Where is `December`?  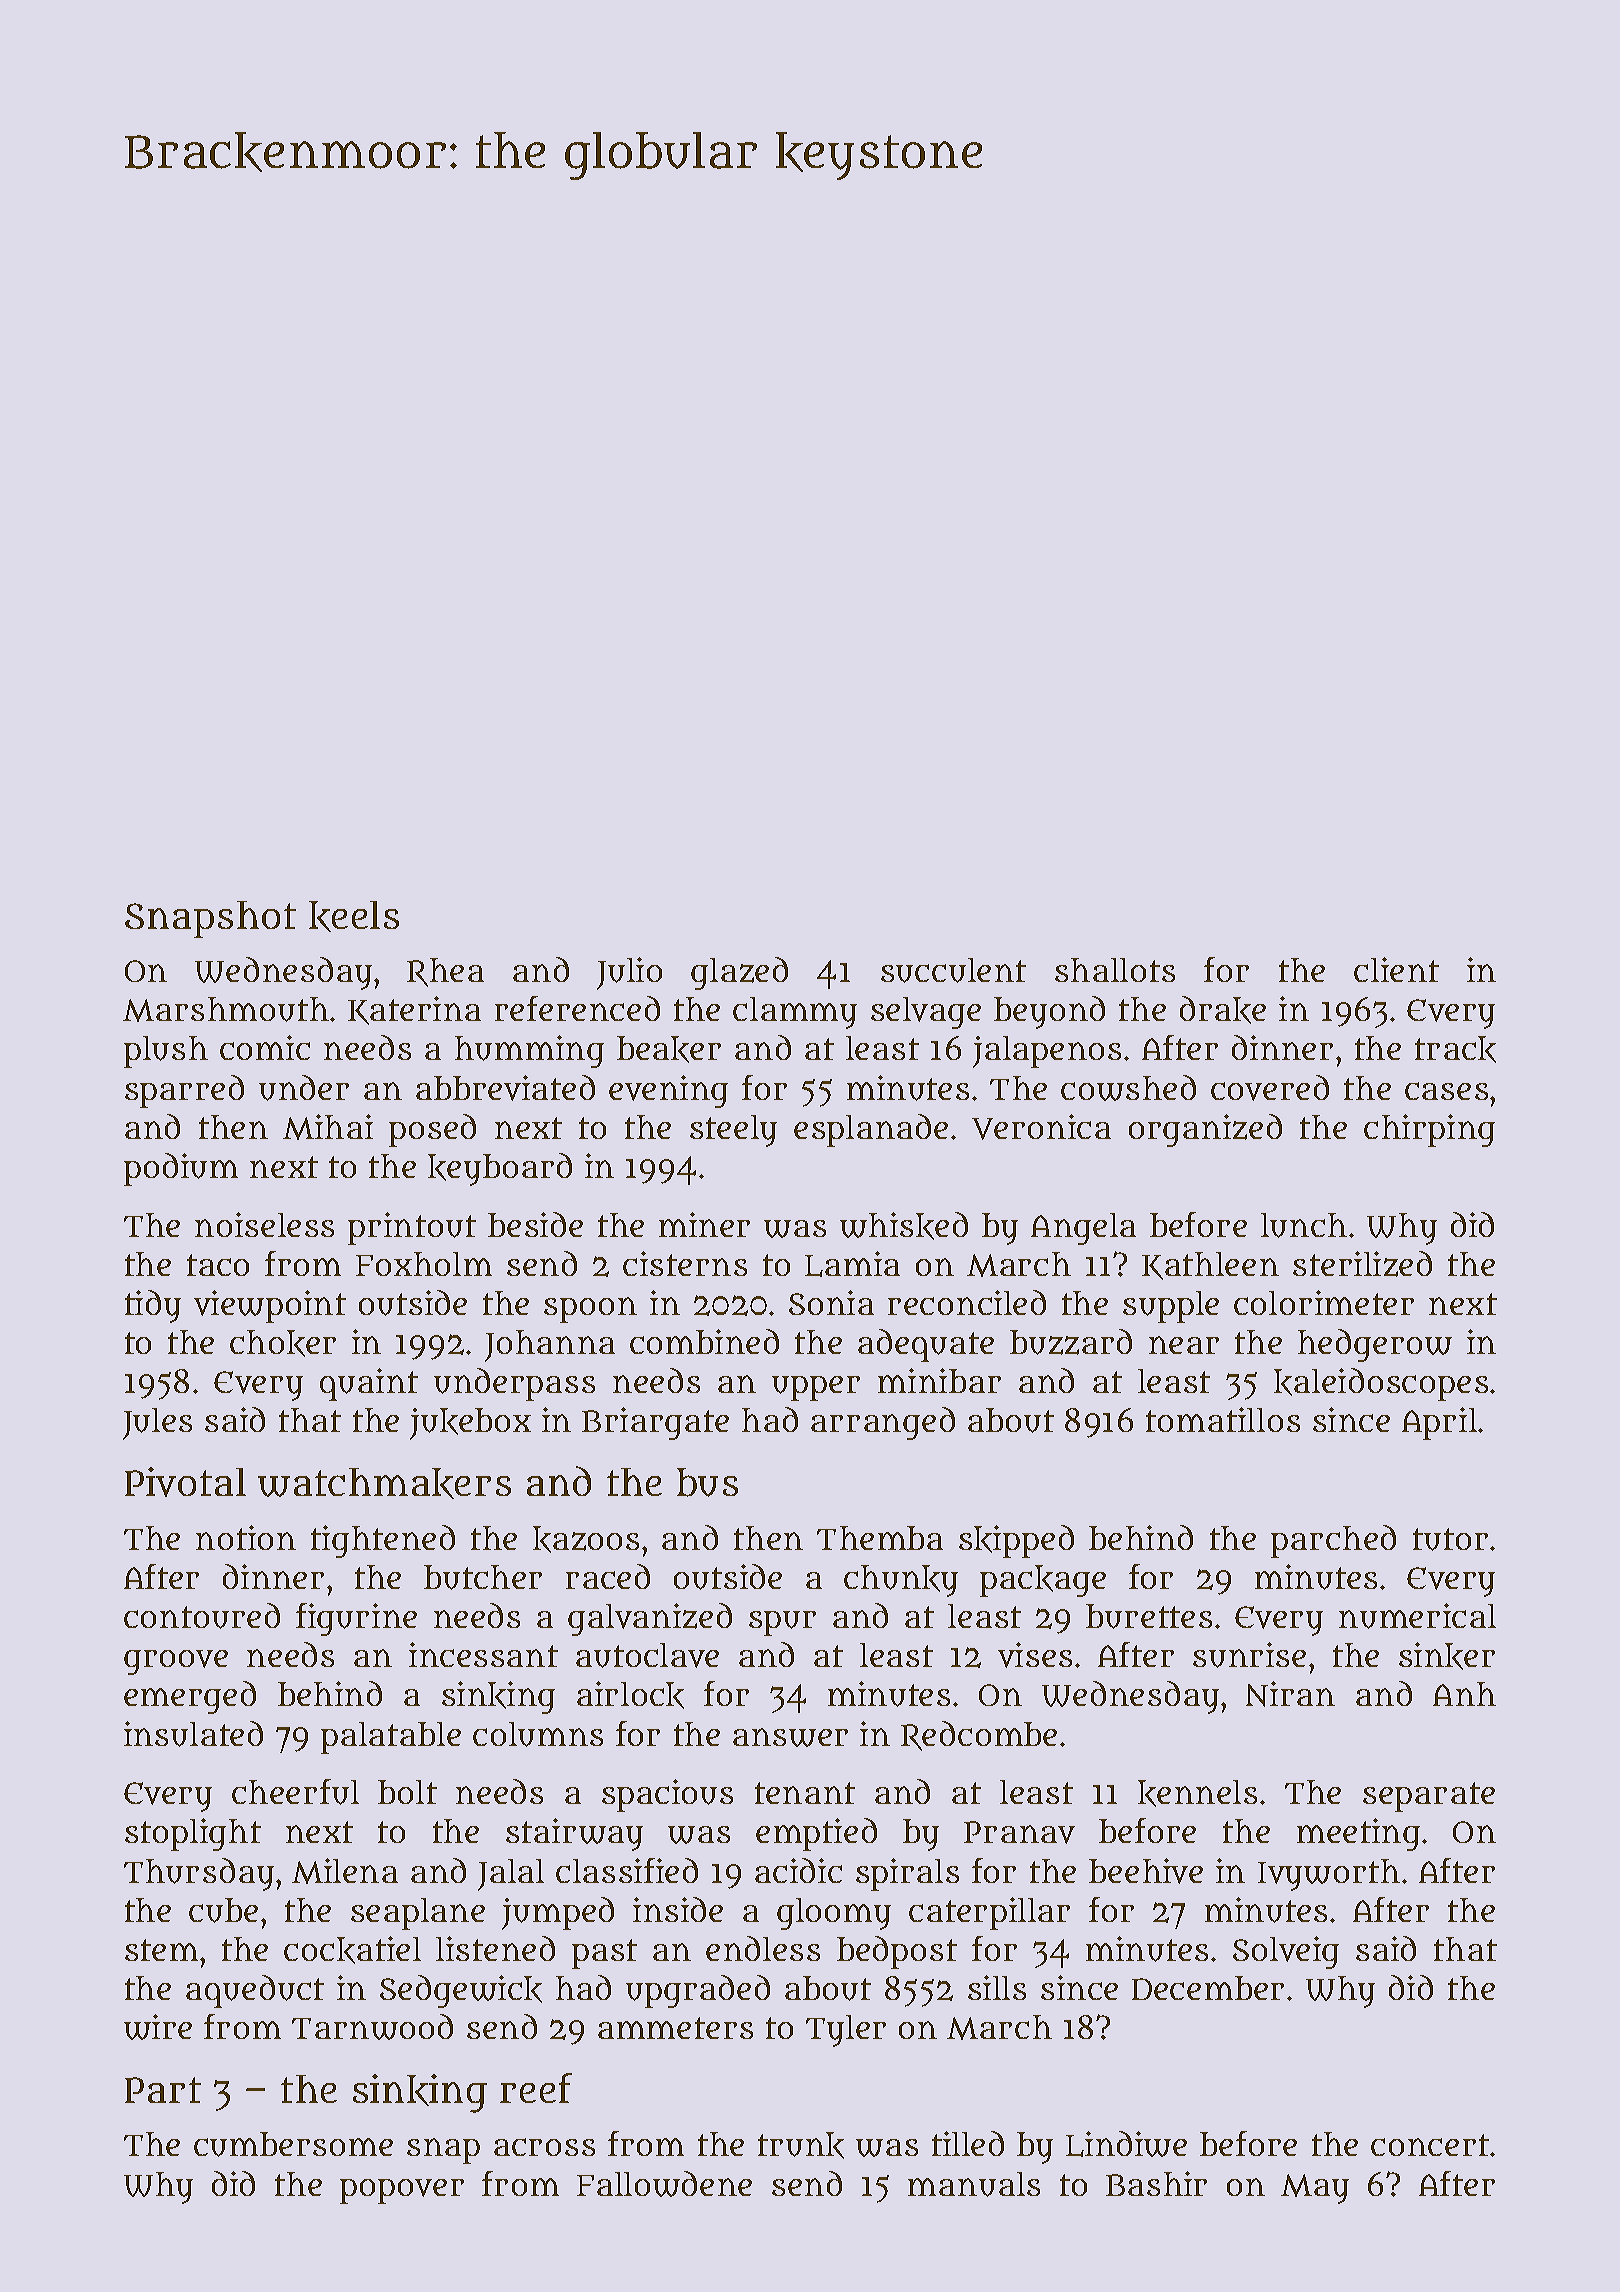
December is located at coordinates (1208, 1988).
